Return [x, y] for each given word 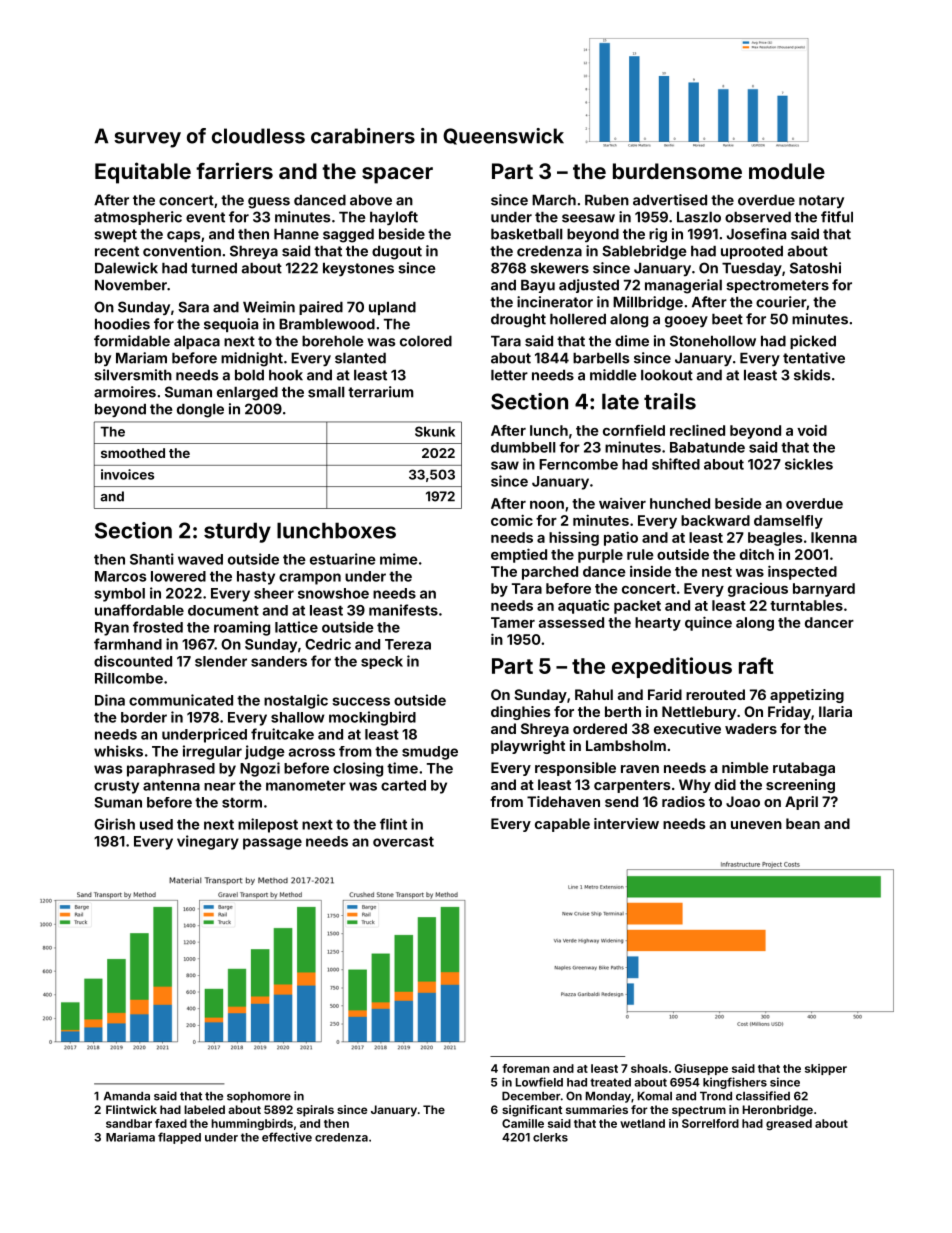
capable [562, 825]
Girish [114, 824]
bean [803, 823]
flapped [179, 1138]
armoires [125, 392]
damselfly [788, 522]
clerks [550, 1137]
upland [392, 308]
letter [509, 375]
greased [789, 1125]
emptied [519, 555]
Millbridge [648, 303]
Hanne [296, 234]
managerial [683, 286]
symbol [119, 595]
